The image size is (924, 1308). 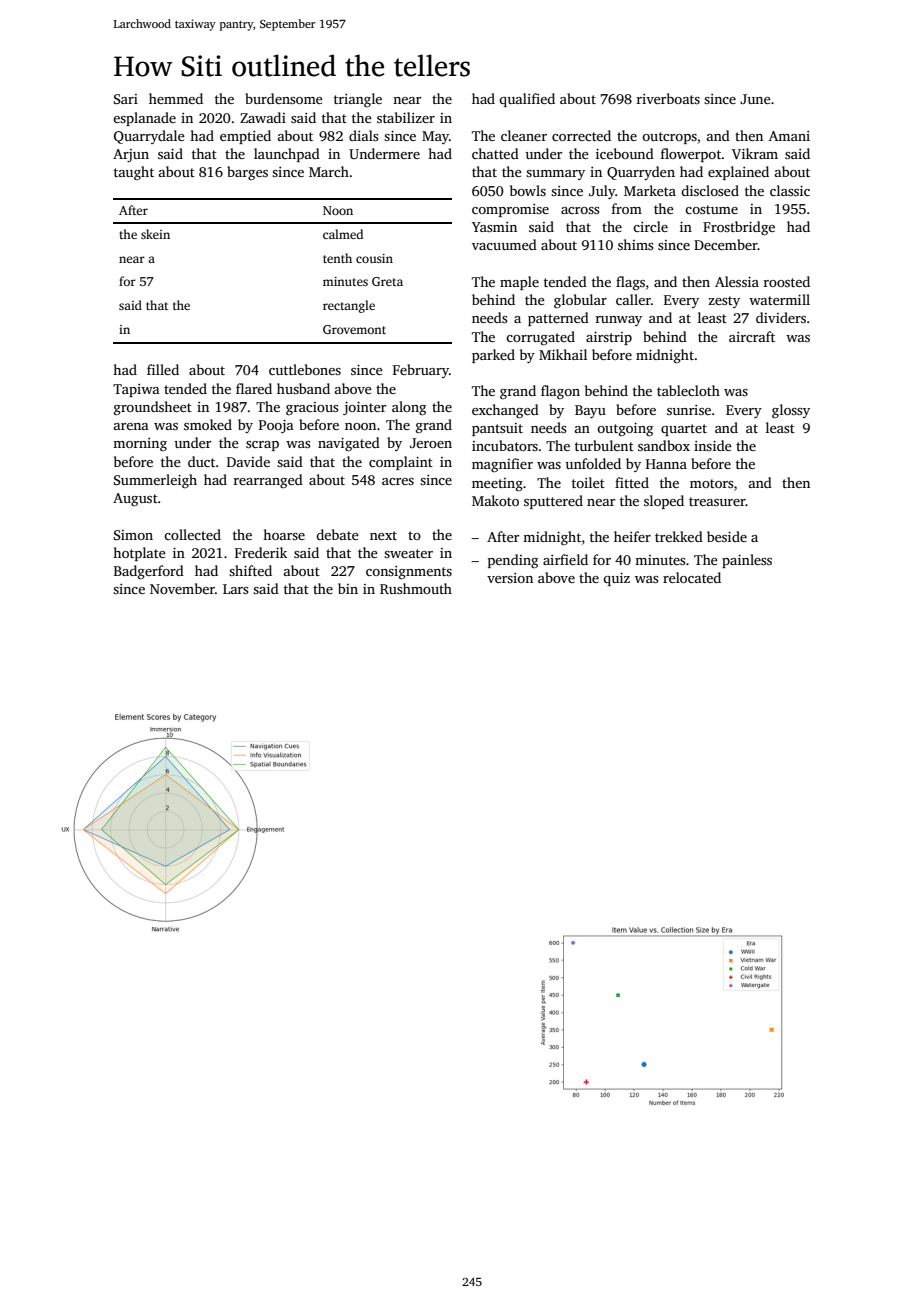 What do you see at coordinates (149, 572) in the screenshot?
I see `Badgerford` at bounding box center [149, 572].
